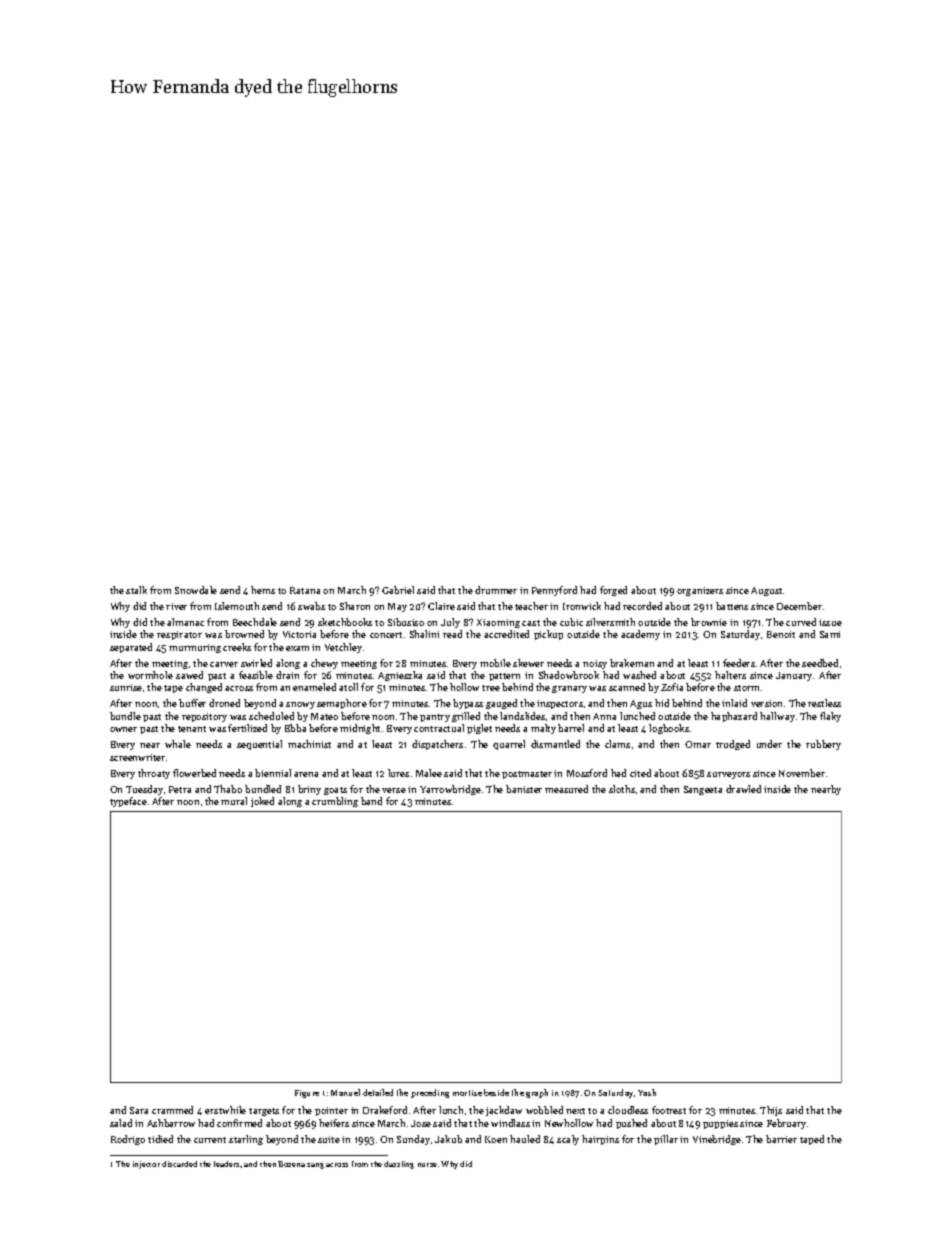 This image has height=1233, width=952. What do you see at coordinates (121, 1123) in the image?
I see `salad` at bounding box center [121, 1123].
